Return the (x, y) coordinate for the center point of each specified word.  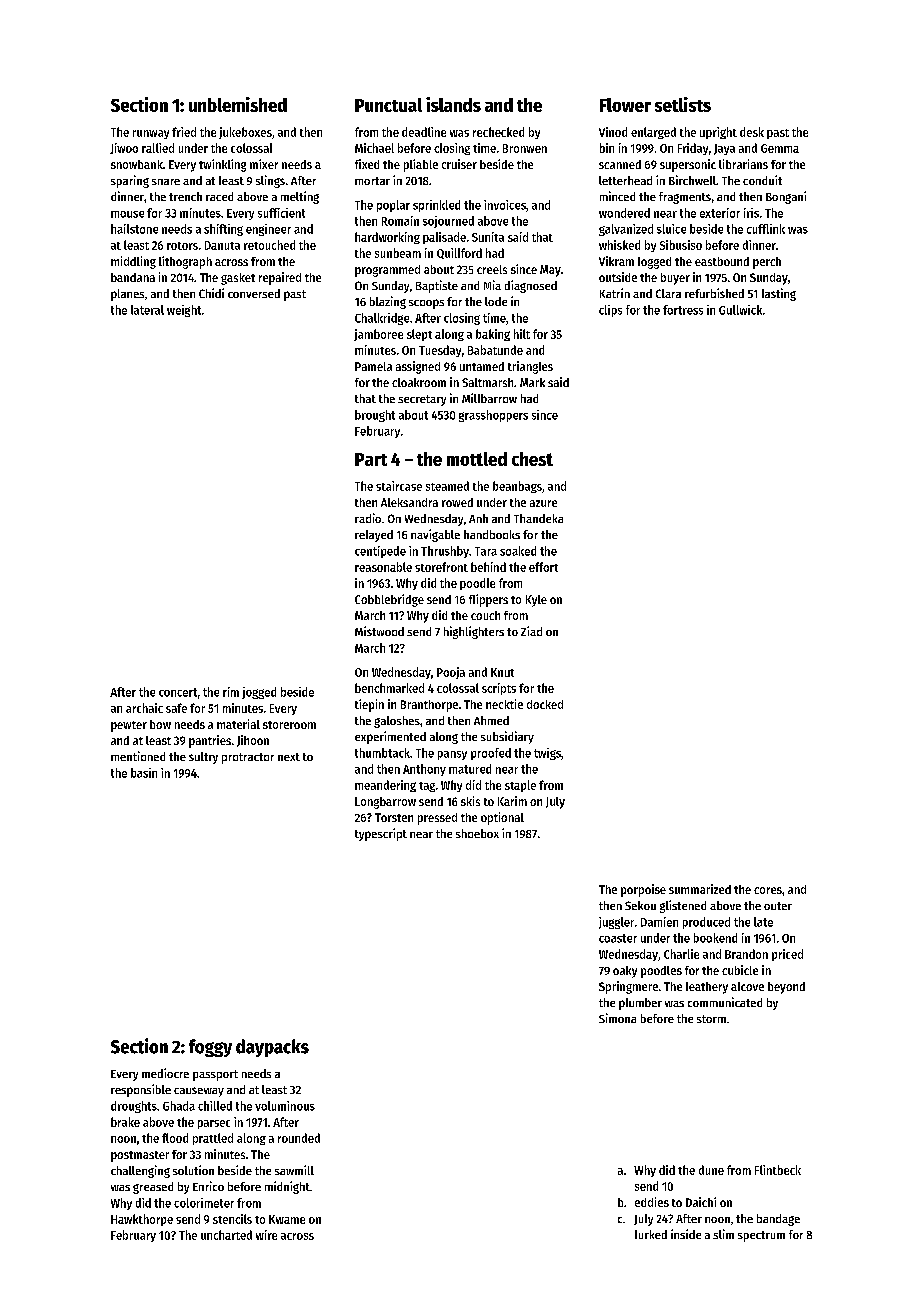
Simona (617, 1018)
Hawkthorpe (142, 1220)
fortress (683, 310)
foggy (210, 1048)
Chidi (211, 293)
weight (184, 311)
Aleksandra (409, 502)
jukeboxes (245, 133)
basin (144, 773)
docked (545, 704)
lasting (779, 294)
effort (543, 567)
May (550, 271)
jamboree (378, 335)
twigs (547, 754)
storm (711, 1019)
